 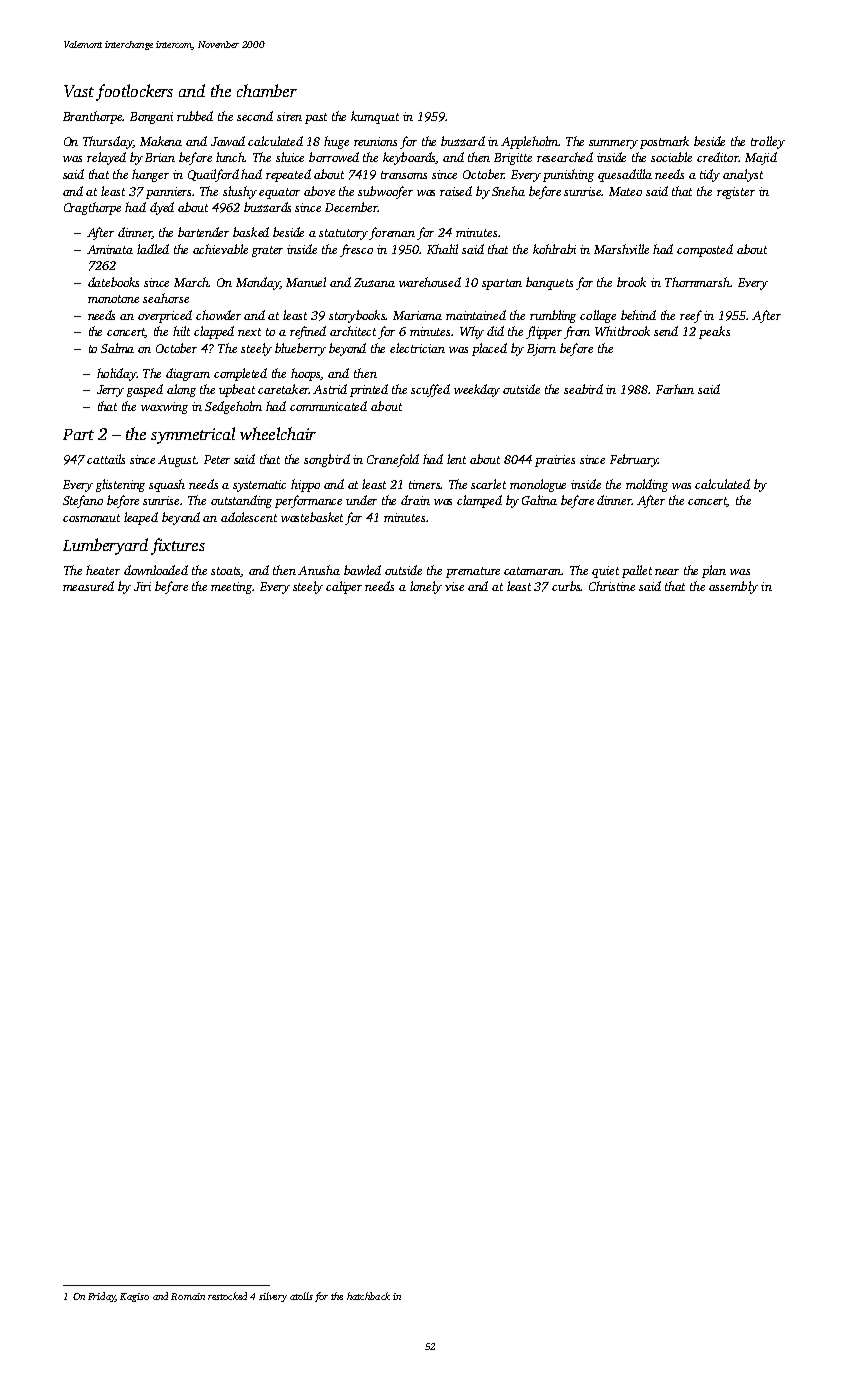 I want to click on transoms, so click(x=404, y=175).
